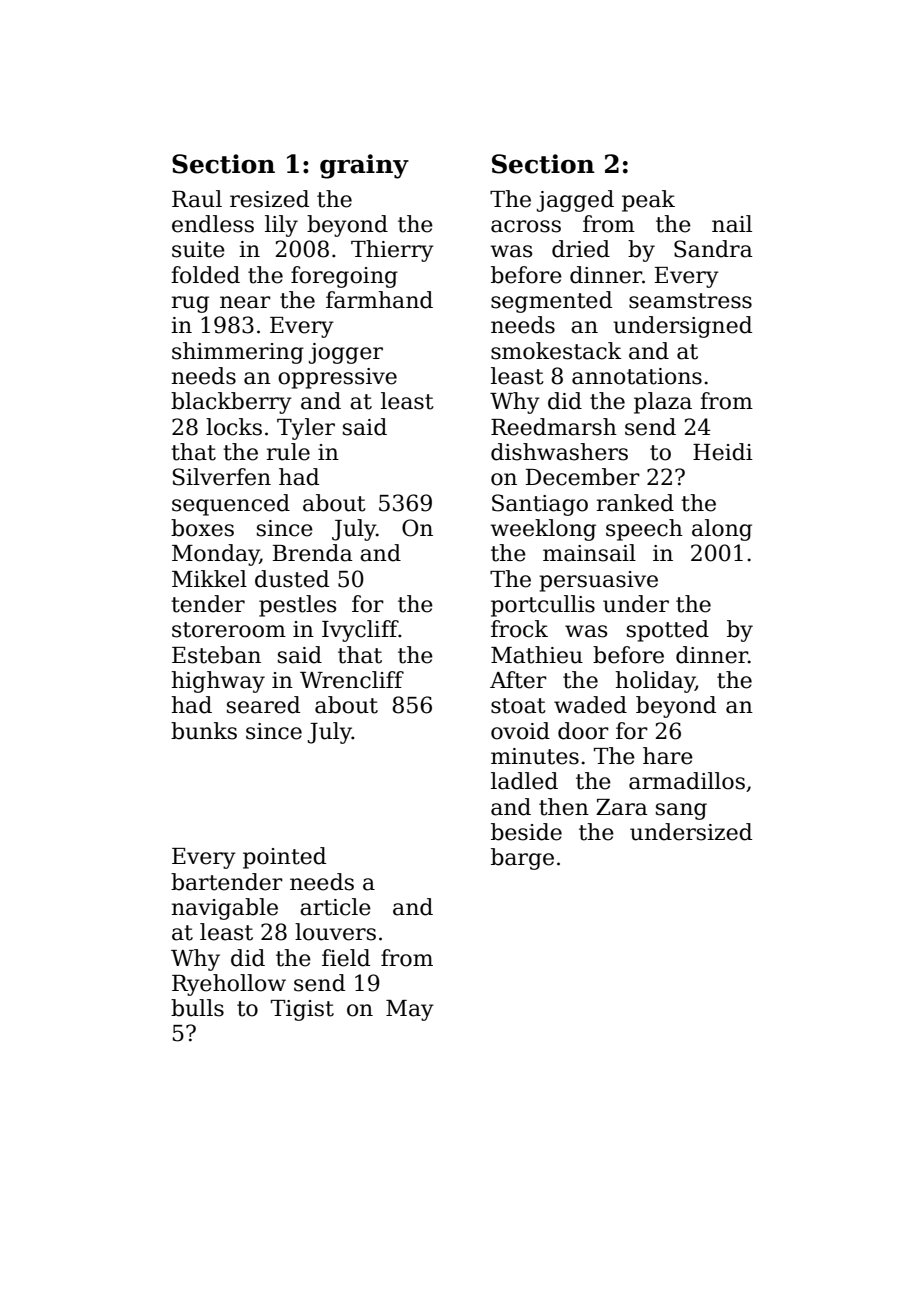  What do you see at coordinates (732, 224) in the screenshot?
I see `nail` at bounding box center [732, 224].
